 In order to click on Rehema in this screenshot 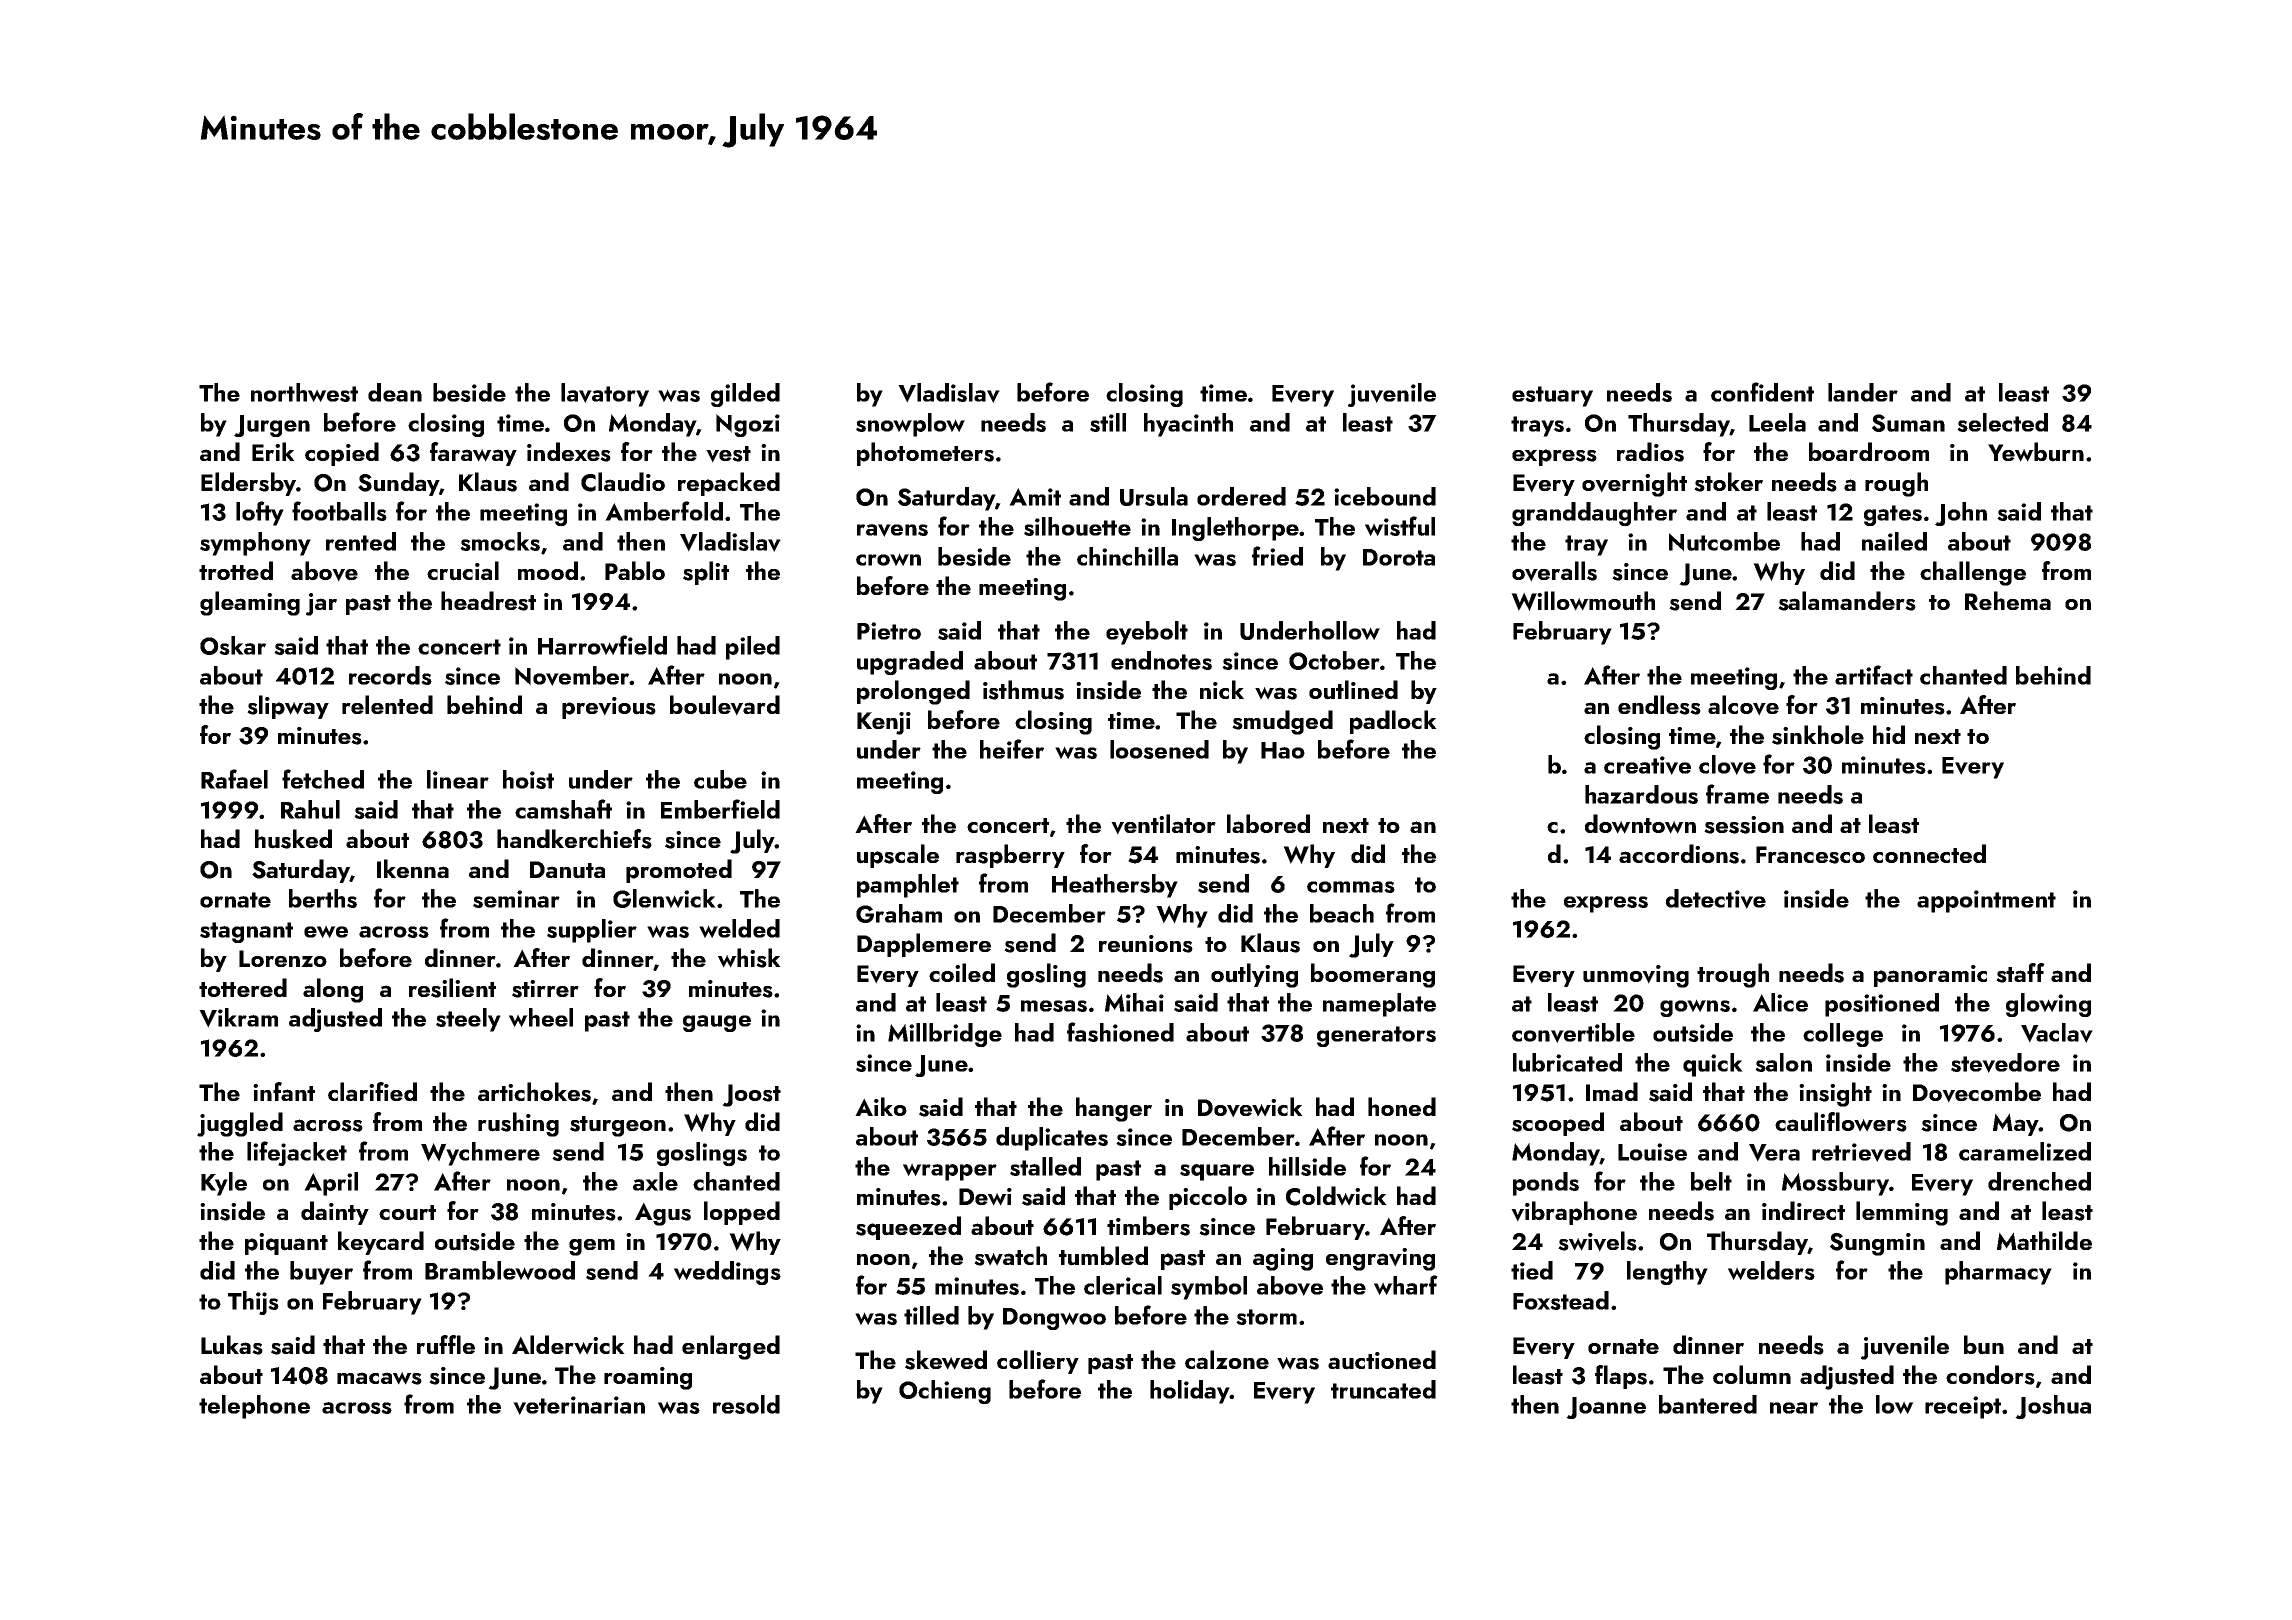, I will do `click(2008, 600)`.
